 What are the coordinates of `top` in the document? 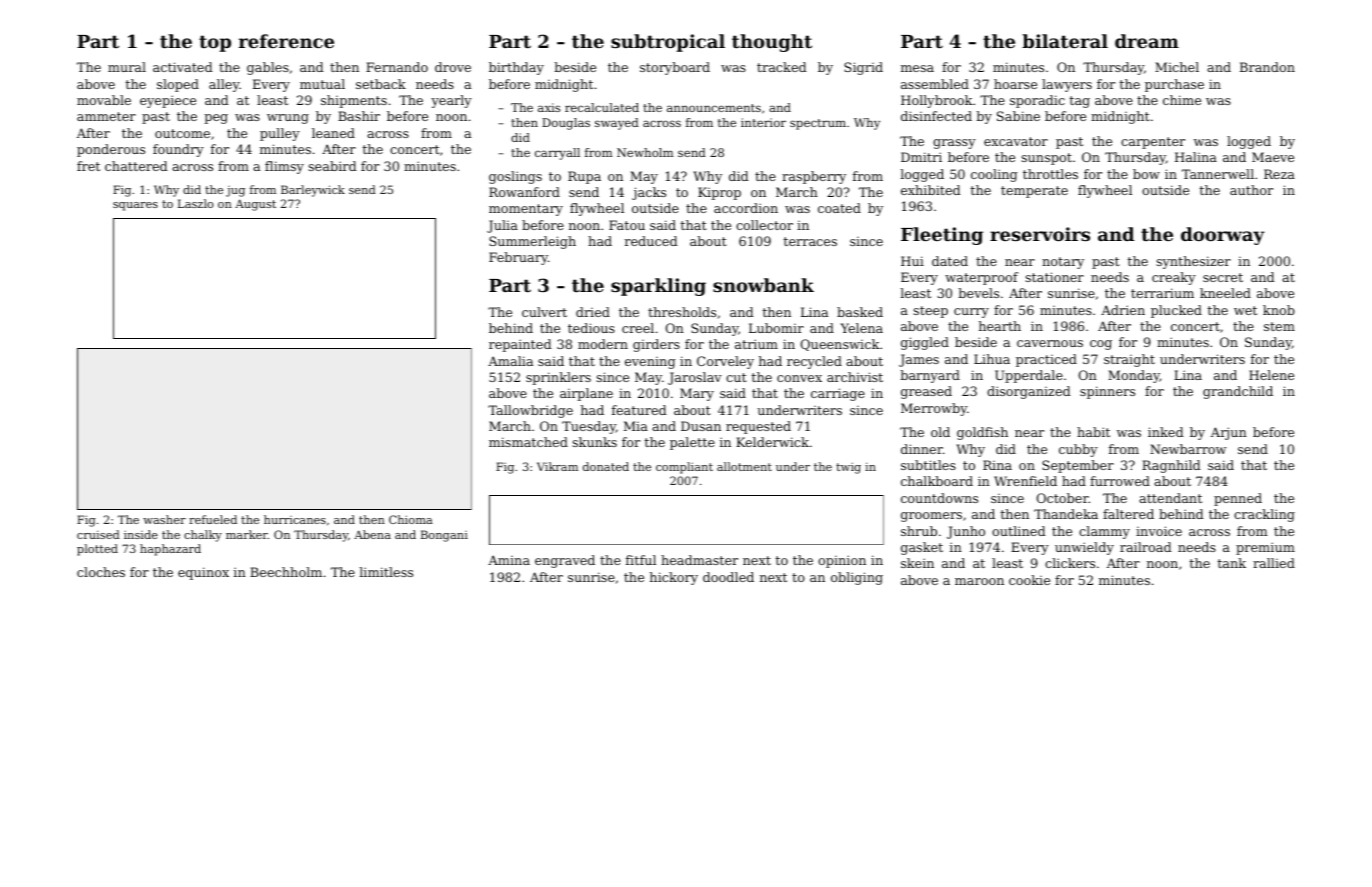 It's located at (215, 43).
